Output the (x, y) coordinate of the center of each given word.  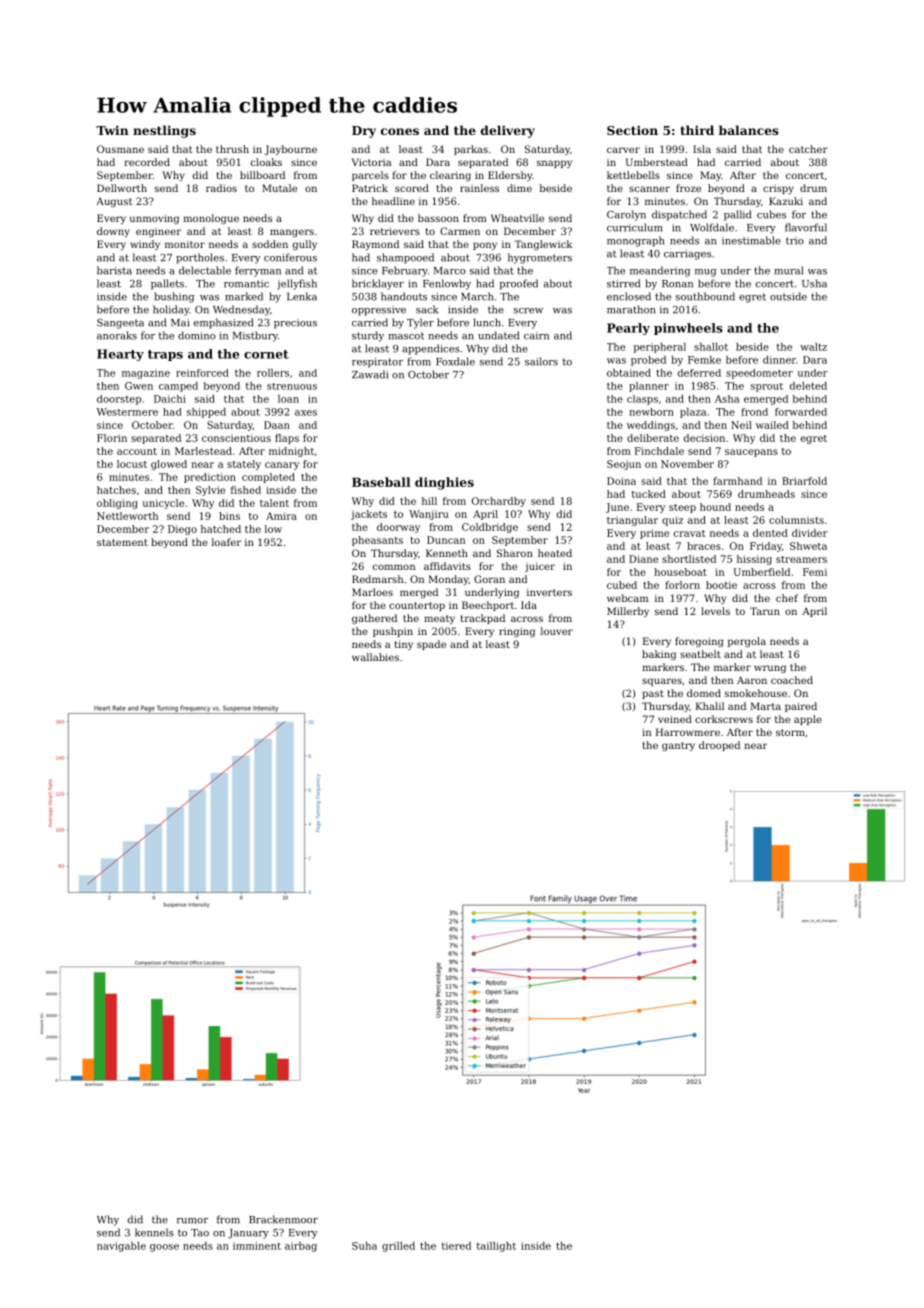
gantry (678, 746)
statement (122, 542)
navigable (121, 1247)
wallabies (375, 657)
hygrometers (540, 258)
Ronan (677, 284)
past (653, 694)
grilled (398, 1247)
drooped (719, 746)
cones (400, 131)
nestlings (164, 131)
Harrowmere (688, 732)
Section (632, 130)
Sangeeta (120, 324)
